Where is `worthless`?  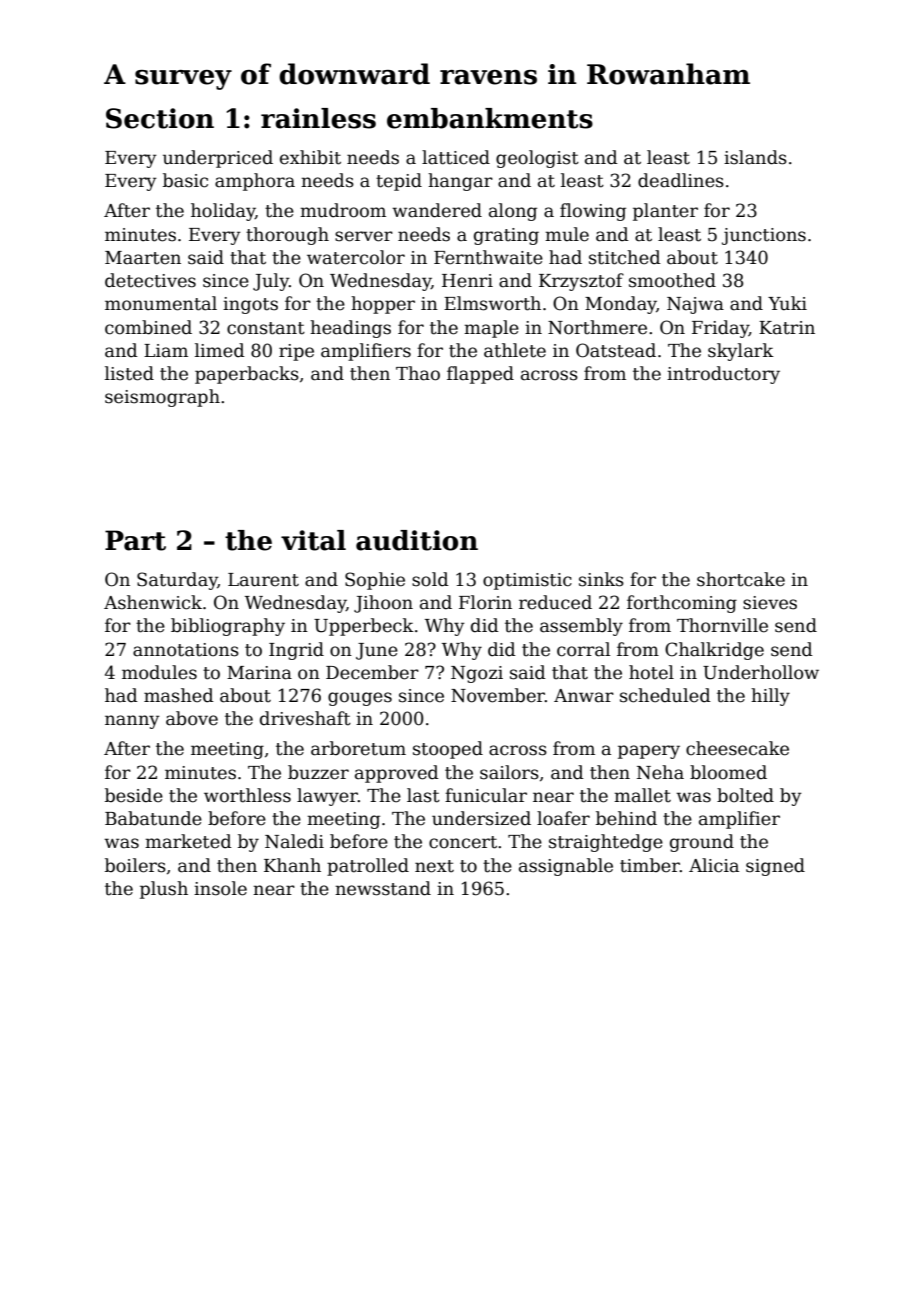 worthless is located at coordinates (247, 795).
